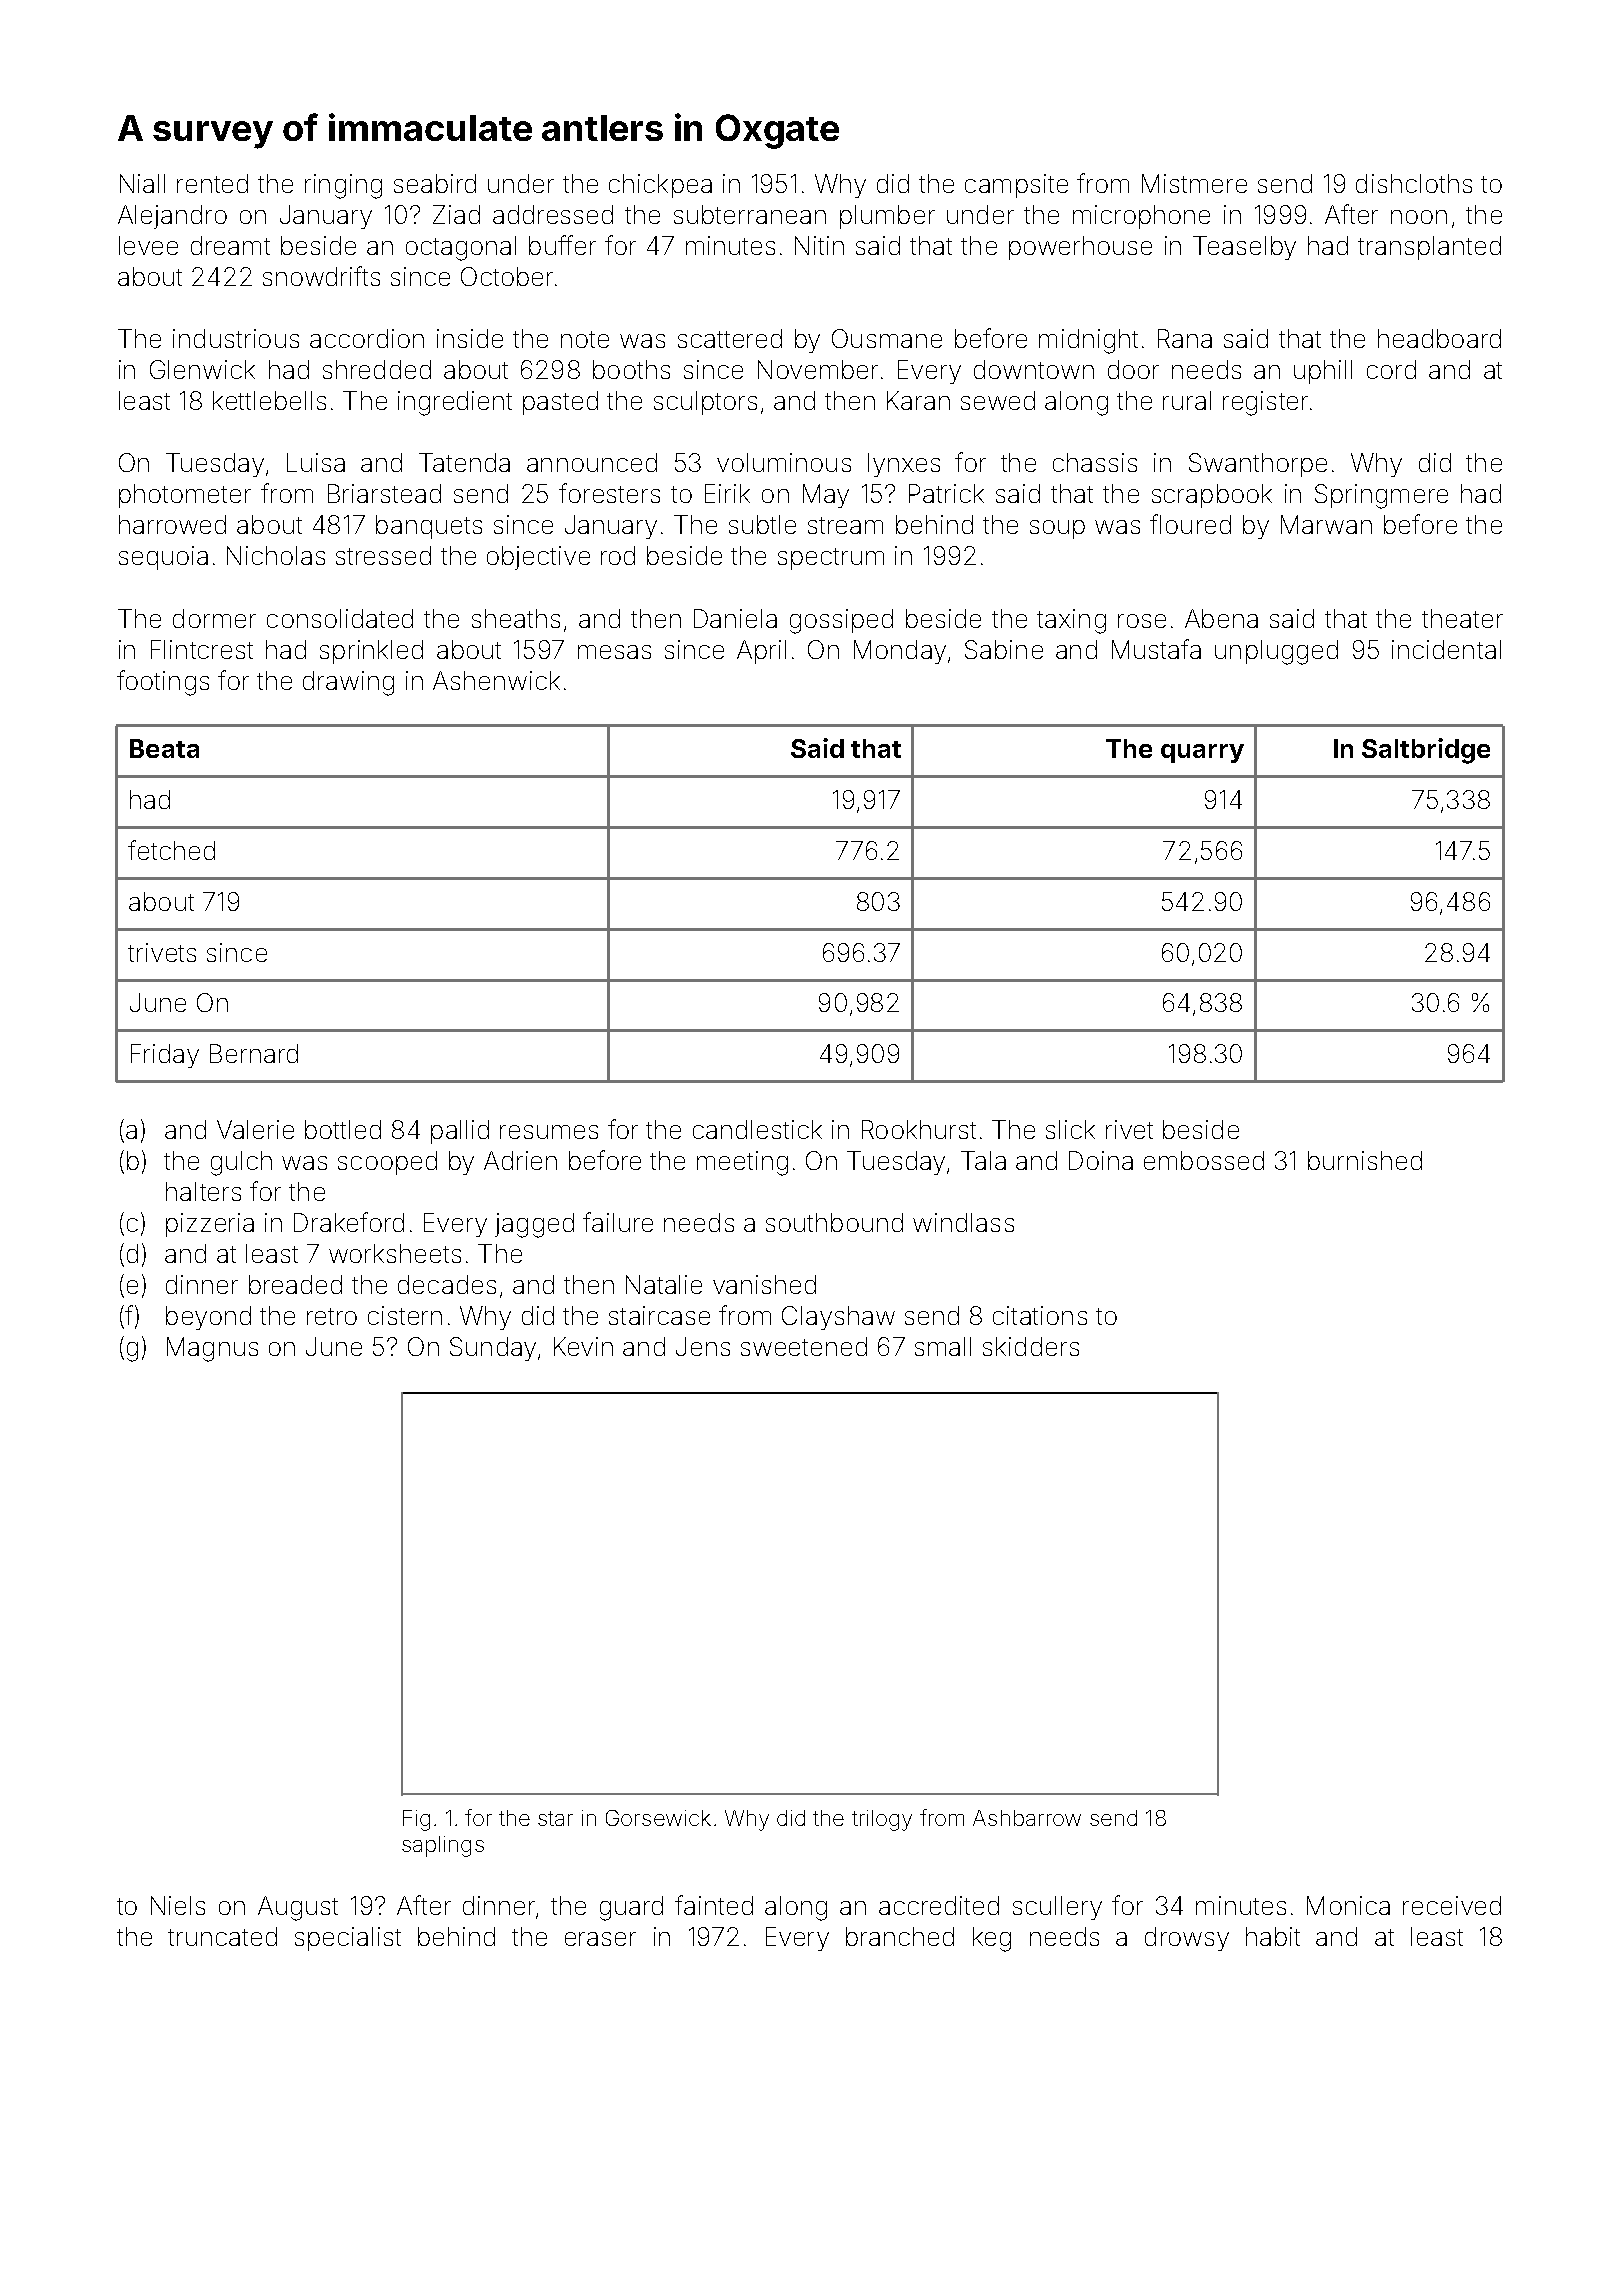  I want to click on eraser, so click(600, 1939).
